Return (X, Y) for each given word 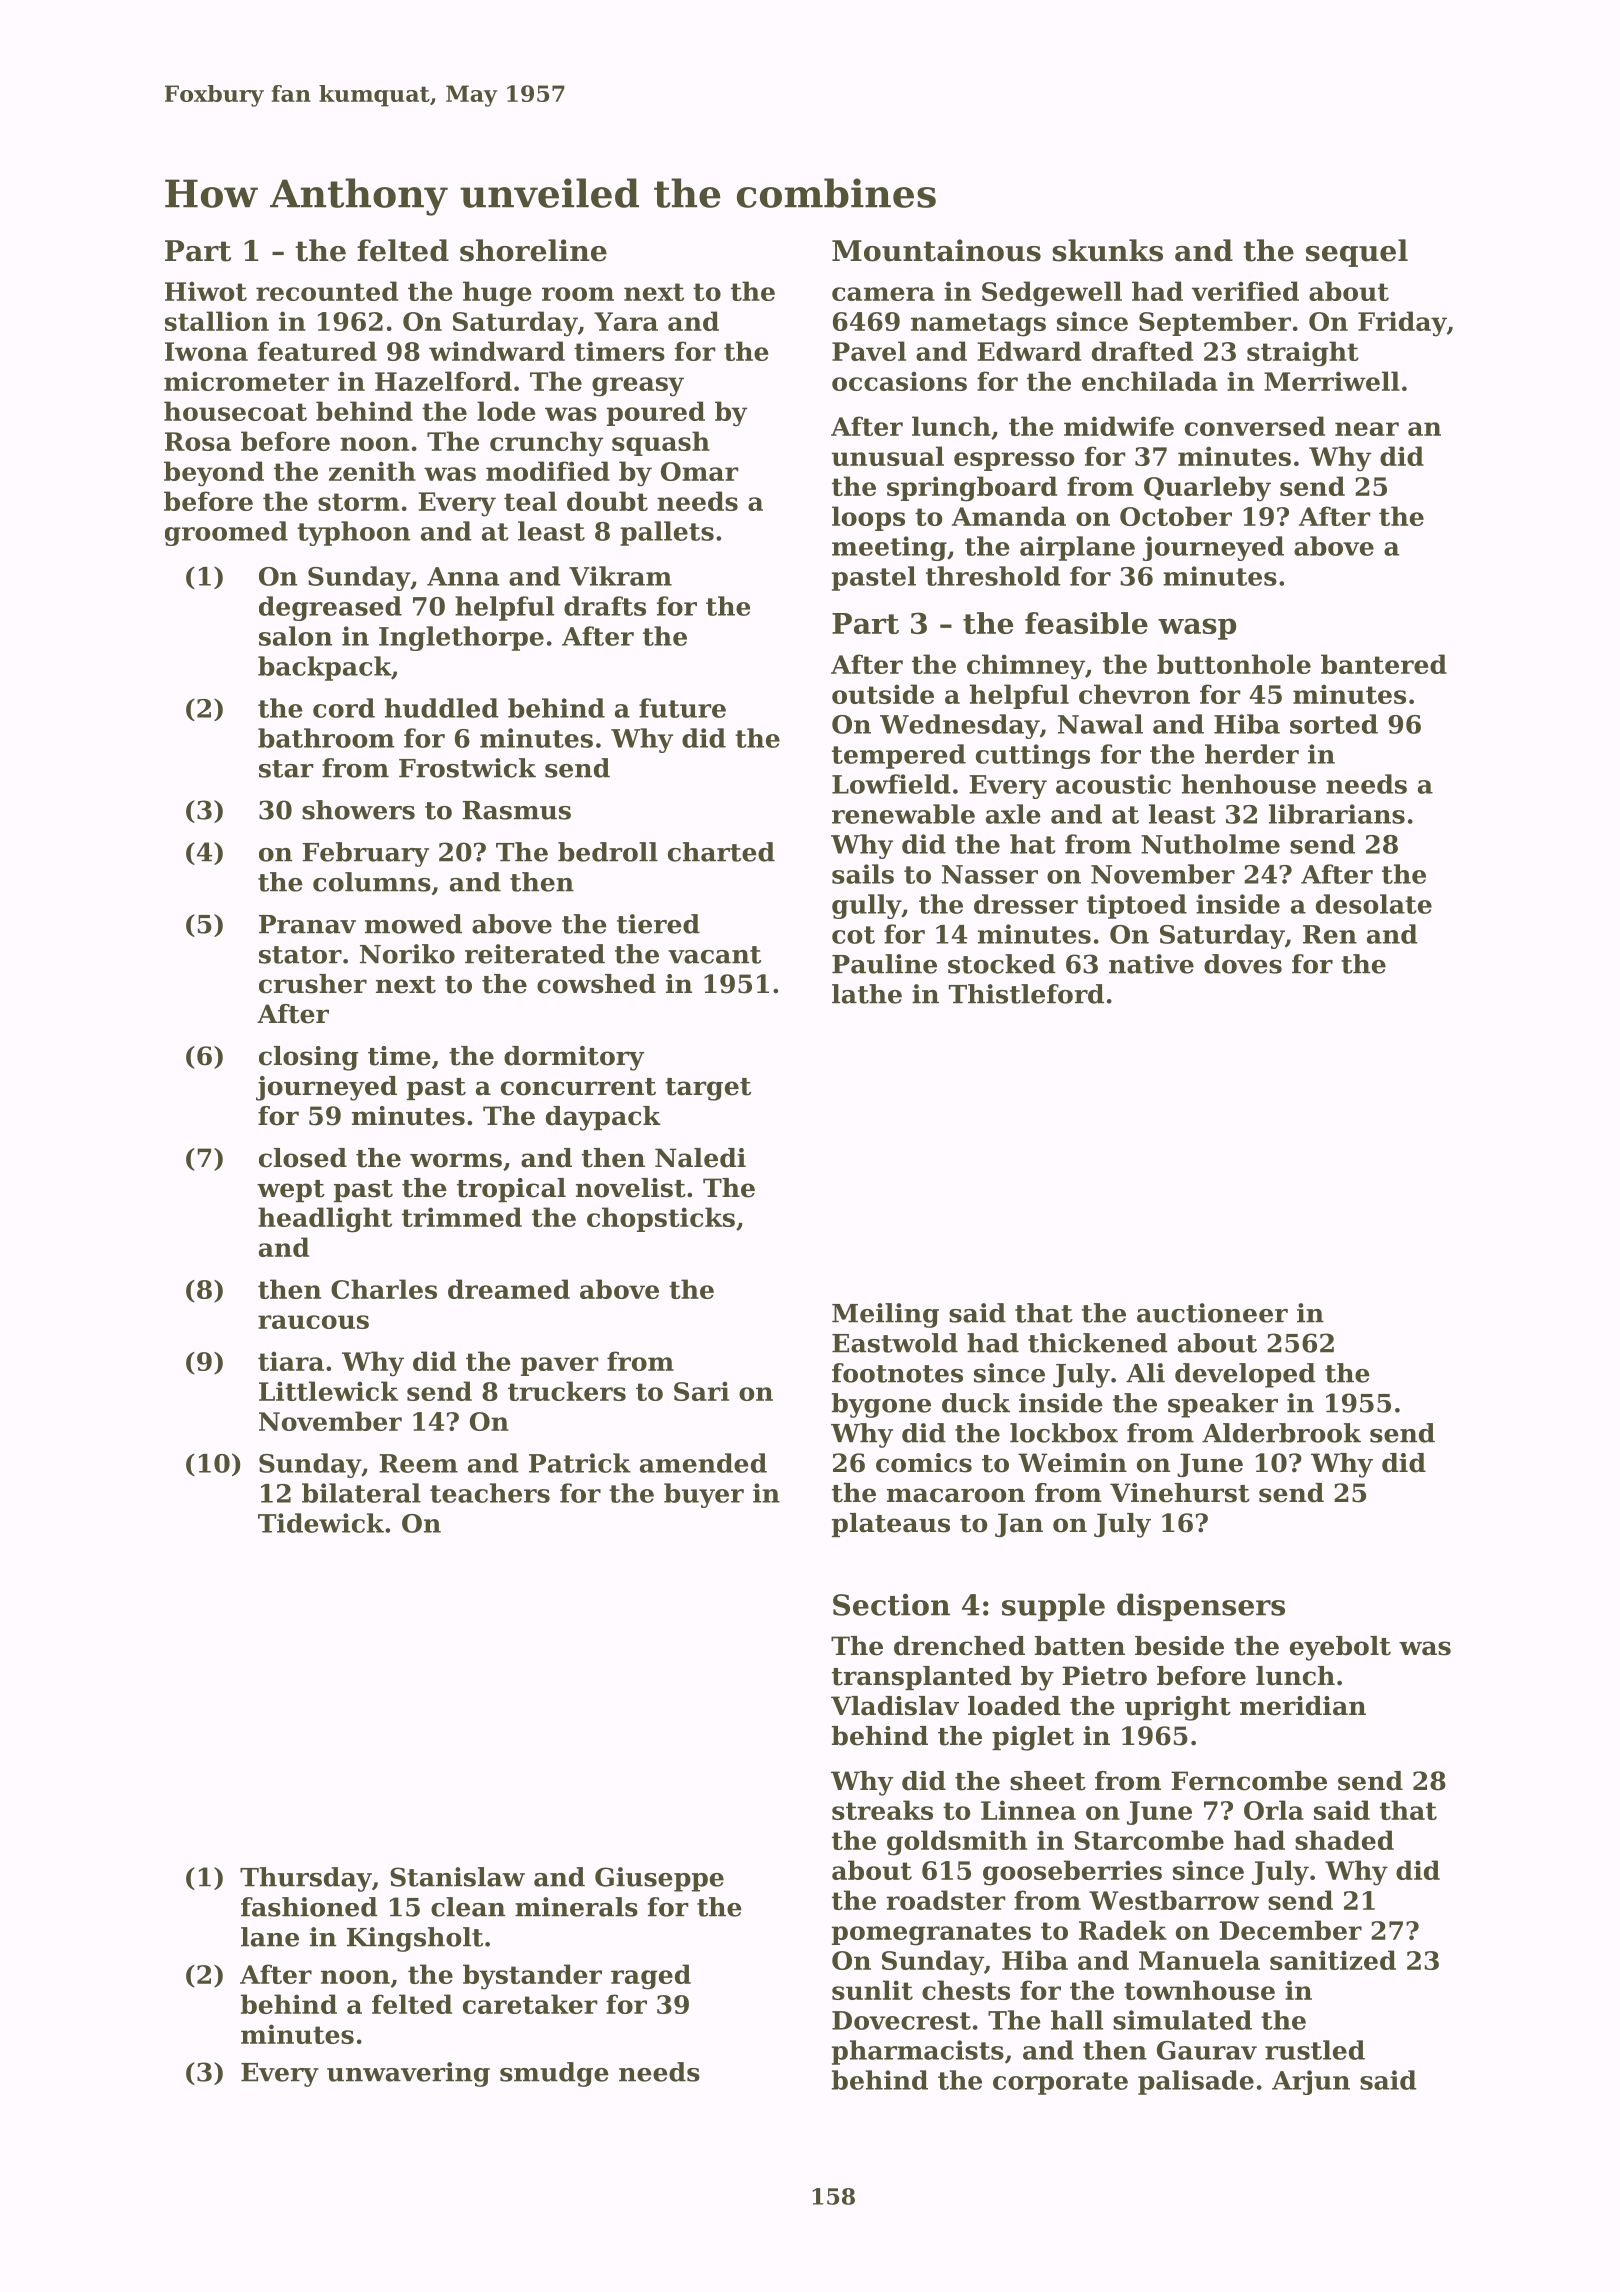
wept (291, 1191)
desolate (1374, 904)
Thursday (306, 1879)
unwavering (408, 2074)
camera (883, 294)
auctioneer (1212, 1313)
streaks (882, 1810)
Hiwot (206, 291)
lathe (867, 994)
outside (883, 694)
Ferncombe (1249, 1781)
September (1215, 323)
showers (358, 810)
